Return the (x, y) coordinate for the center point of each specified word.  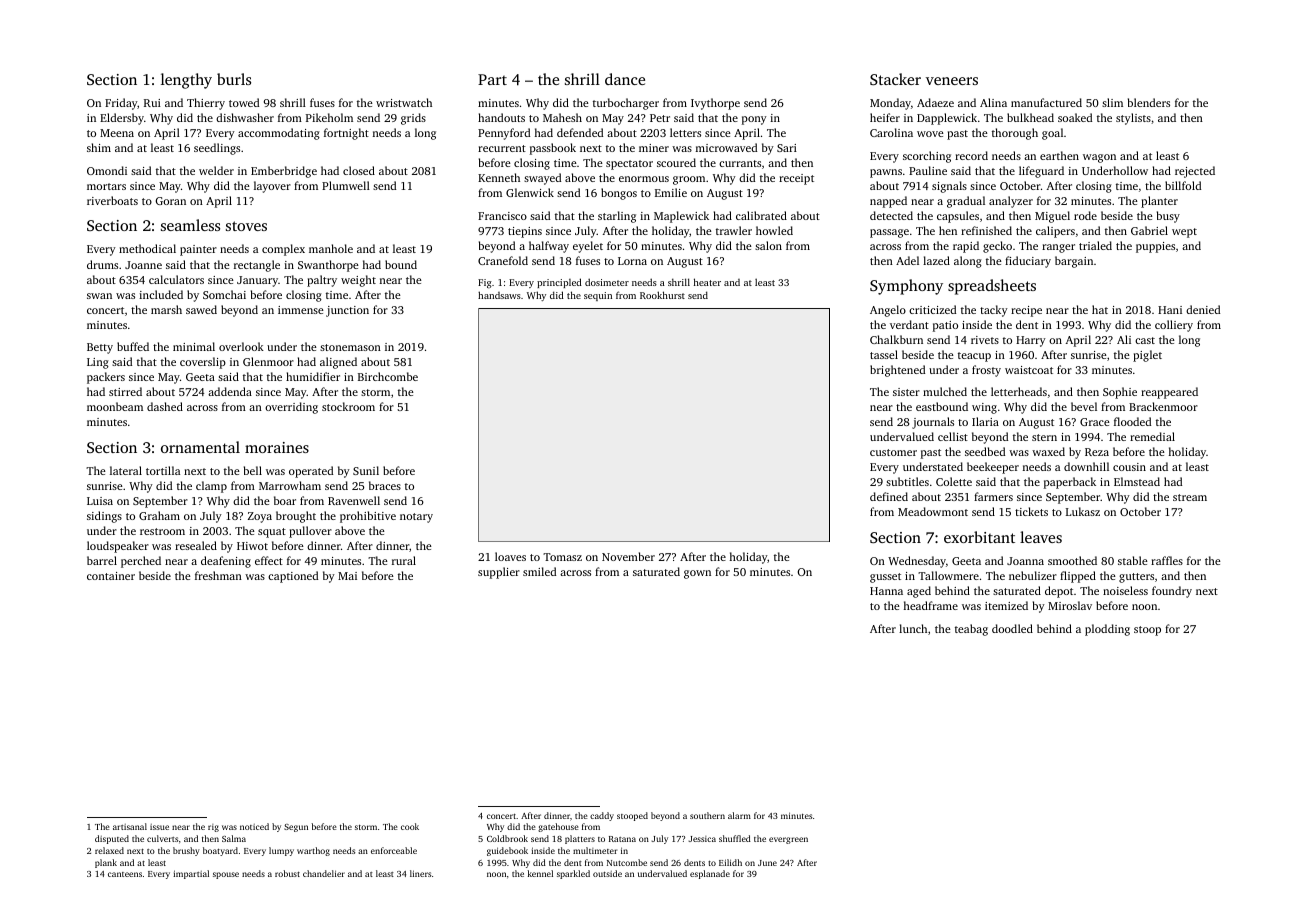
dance (625, 79)
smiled (539, 571)
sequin (598, 296)
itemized (1006, 605)
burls (234, 79)
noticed (254, 826)
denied (1203, 309)
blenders (1149, 102)
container (111, 576)
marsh (166, 309)
